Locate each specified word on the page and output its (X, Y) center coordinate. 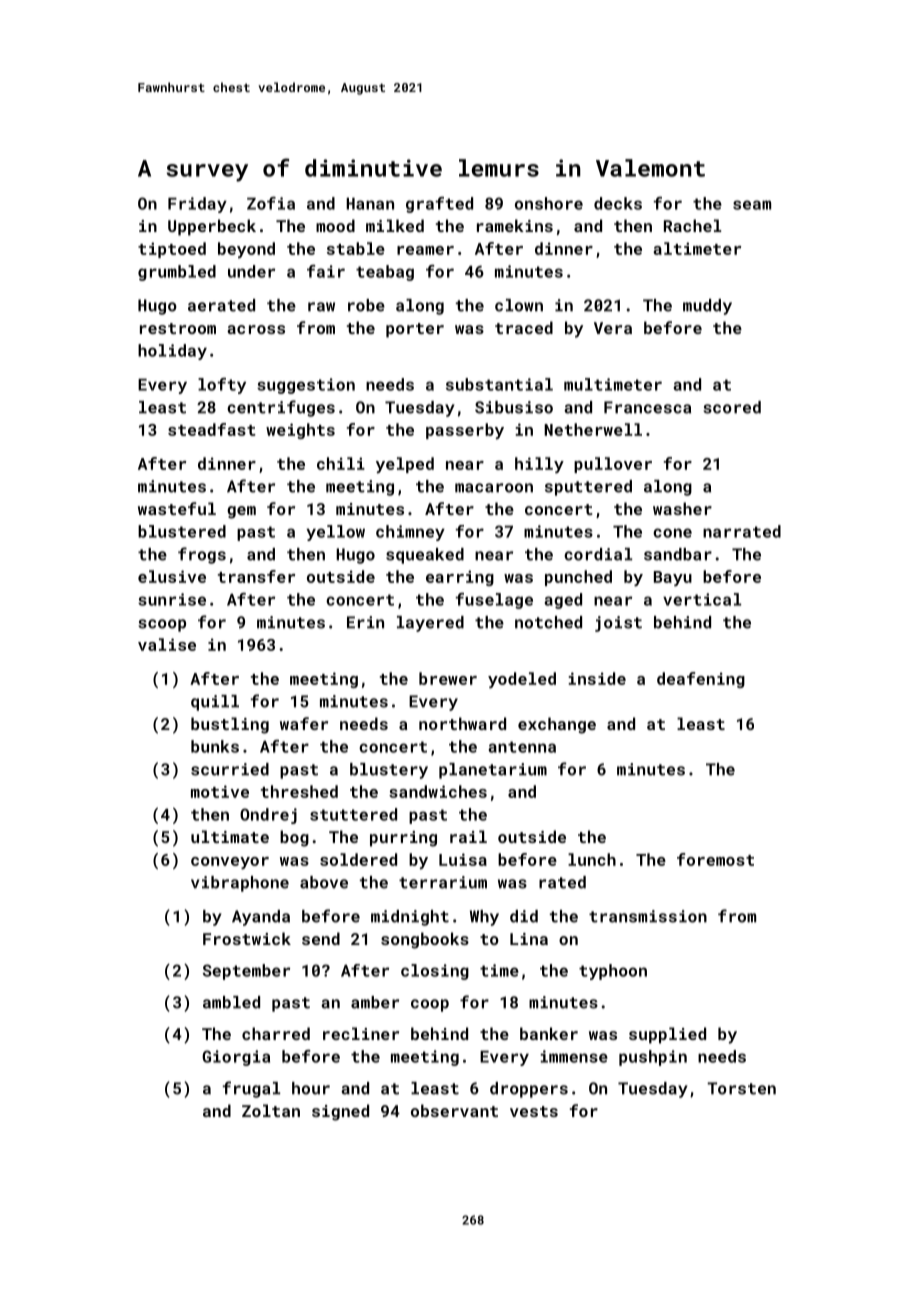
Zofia (271, 203)
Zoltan (271, 1110)
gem (241, 512)
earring (460, 578)
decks (618, 203)
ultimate (230, 836)
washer (682, 508)
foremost (715, 859)
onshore (549, 203)
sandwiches (438, 791)
